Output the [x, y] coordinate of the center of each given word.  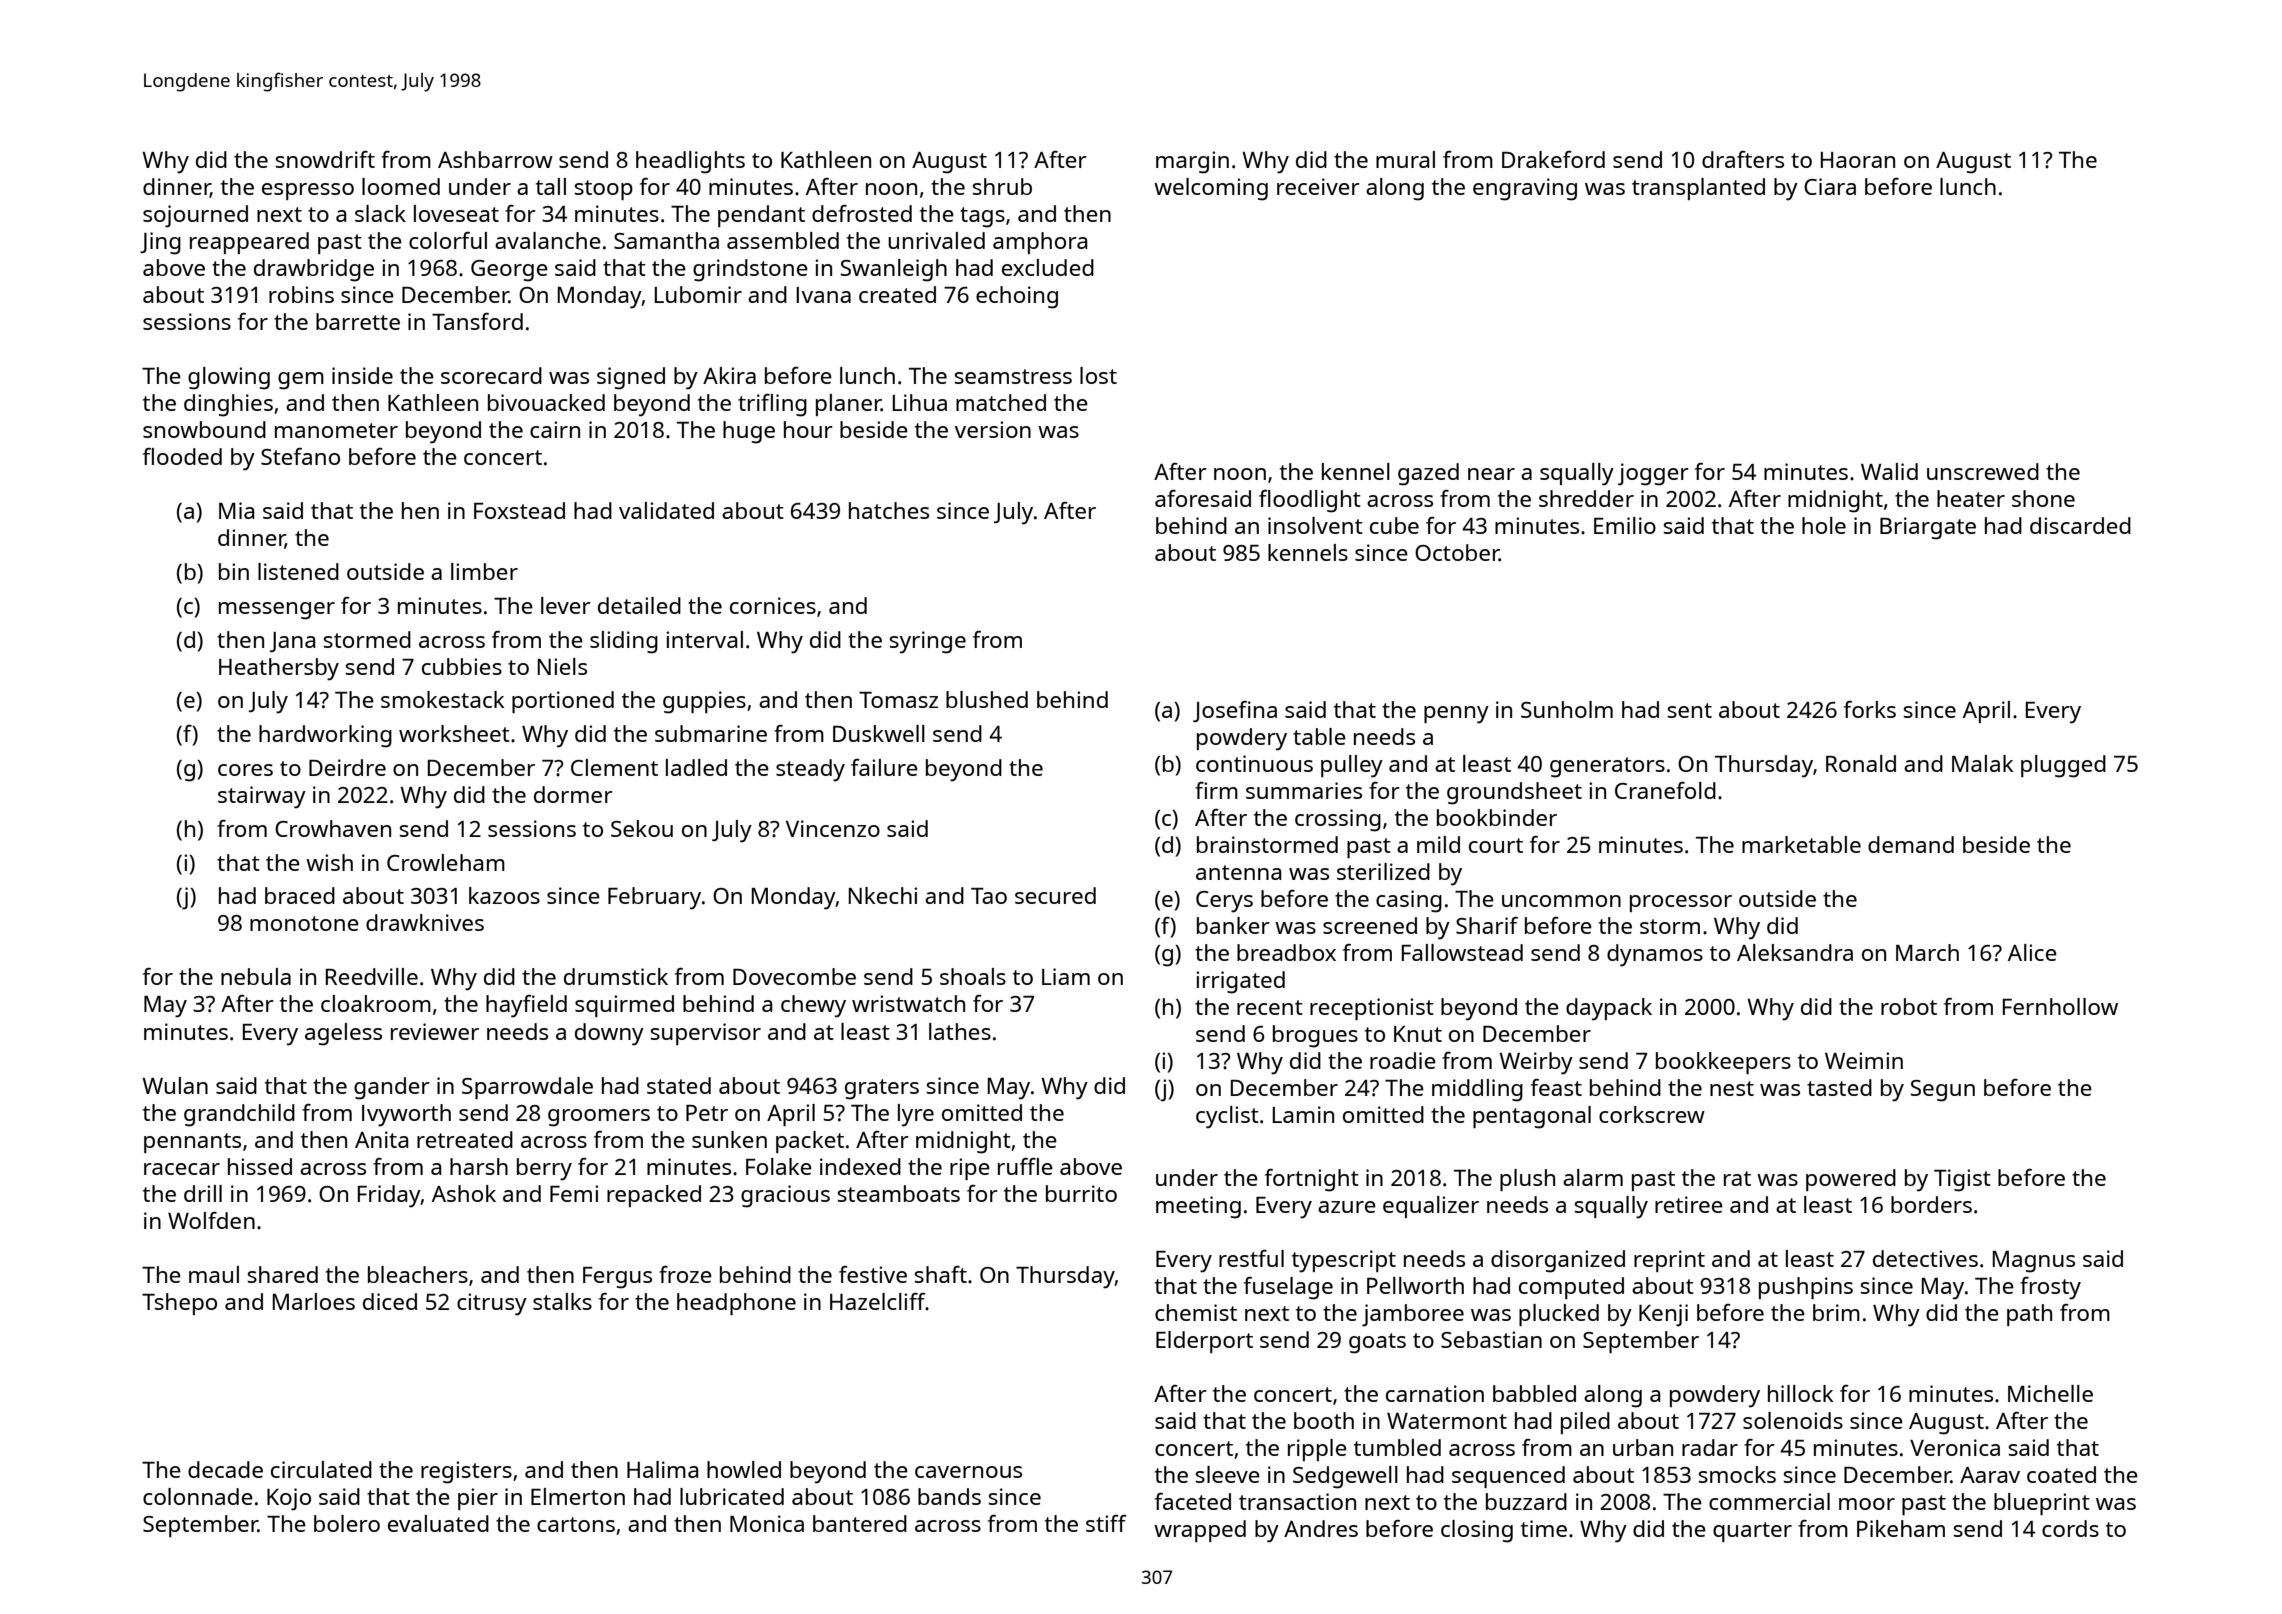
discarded [2080, 525]
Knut [1418, 1034]
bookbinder [1497, 817]
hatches [889, 510]
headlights [690, 162]
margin [1192, 162]
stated [679, 1085]
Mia [236, 510]
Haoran [1858, 160]
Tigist [1962, 1180]
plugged [2063, 766]
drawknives [425, 922]
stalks [562, 1301]
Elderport [1204, 1342]
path [2029, 1315]
